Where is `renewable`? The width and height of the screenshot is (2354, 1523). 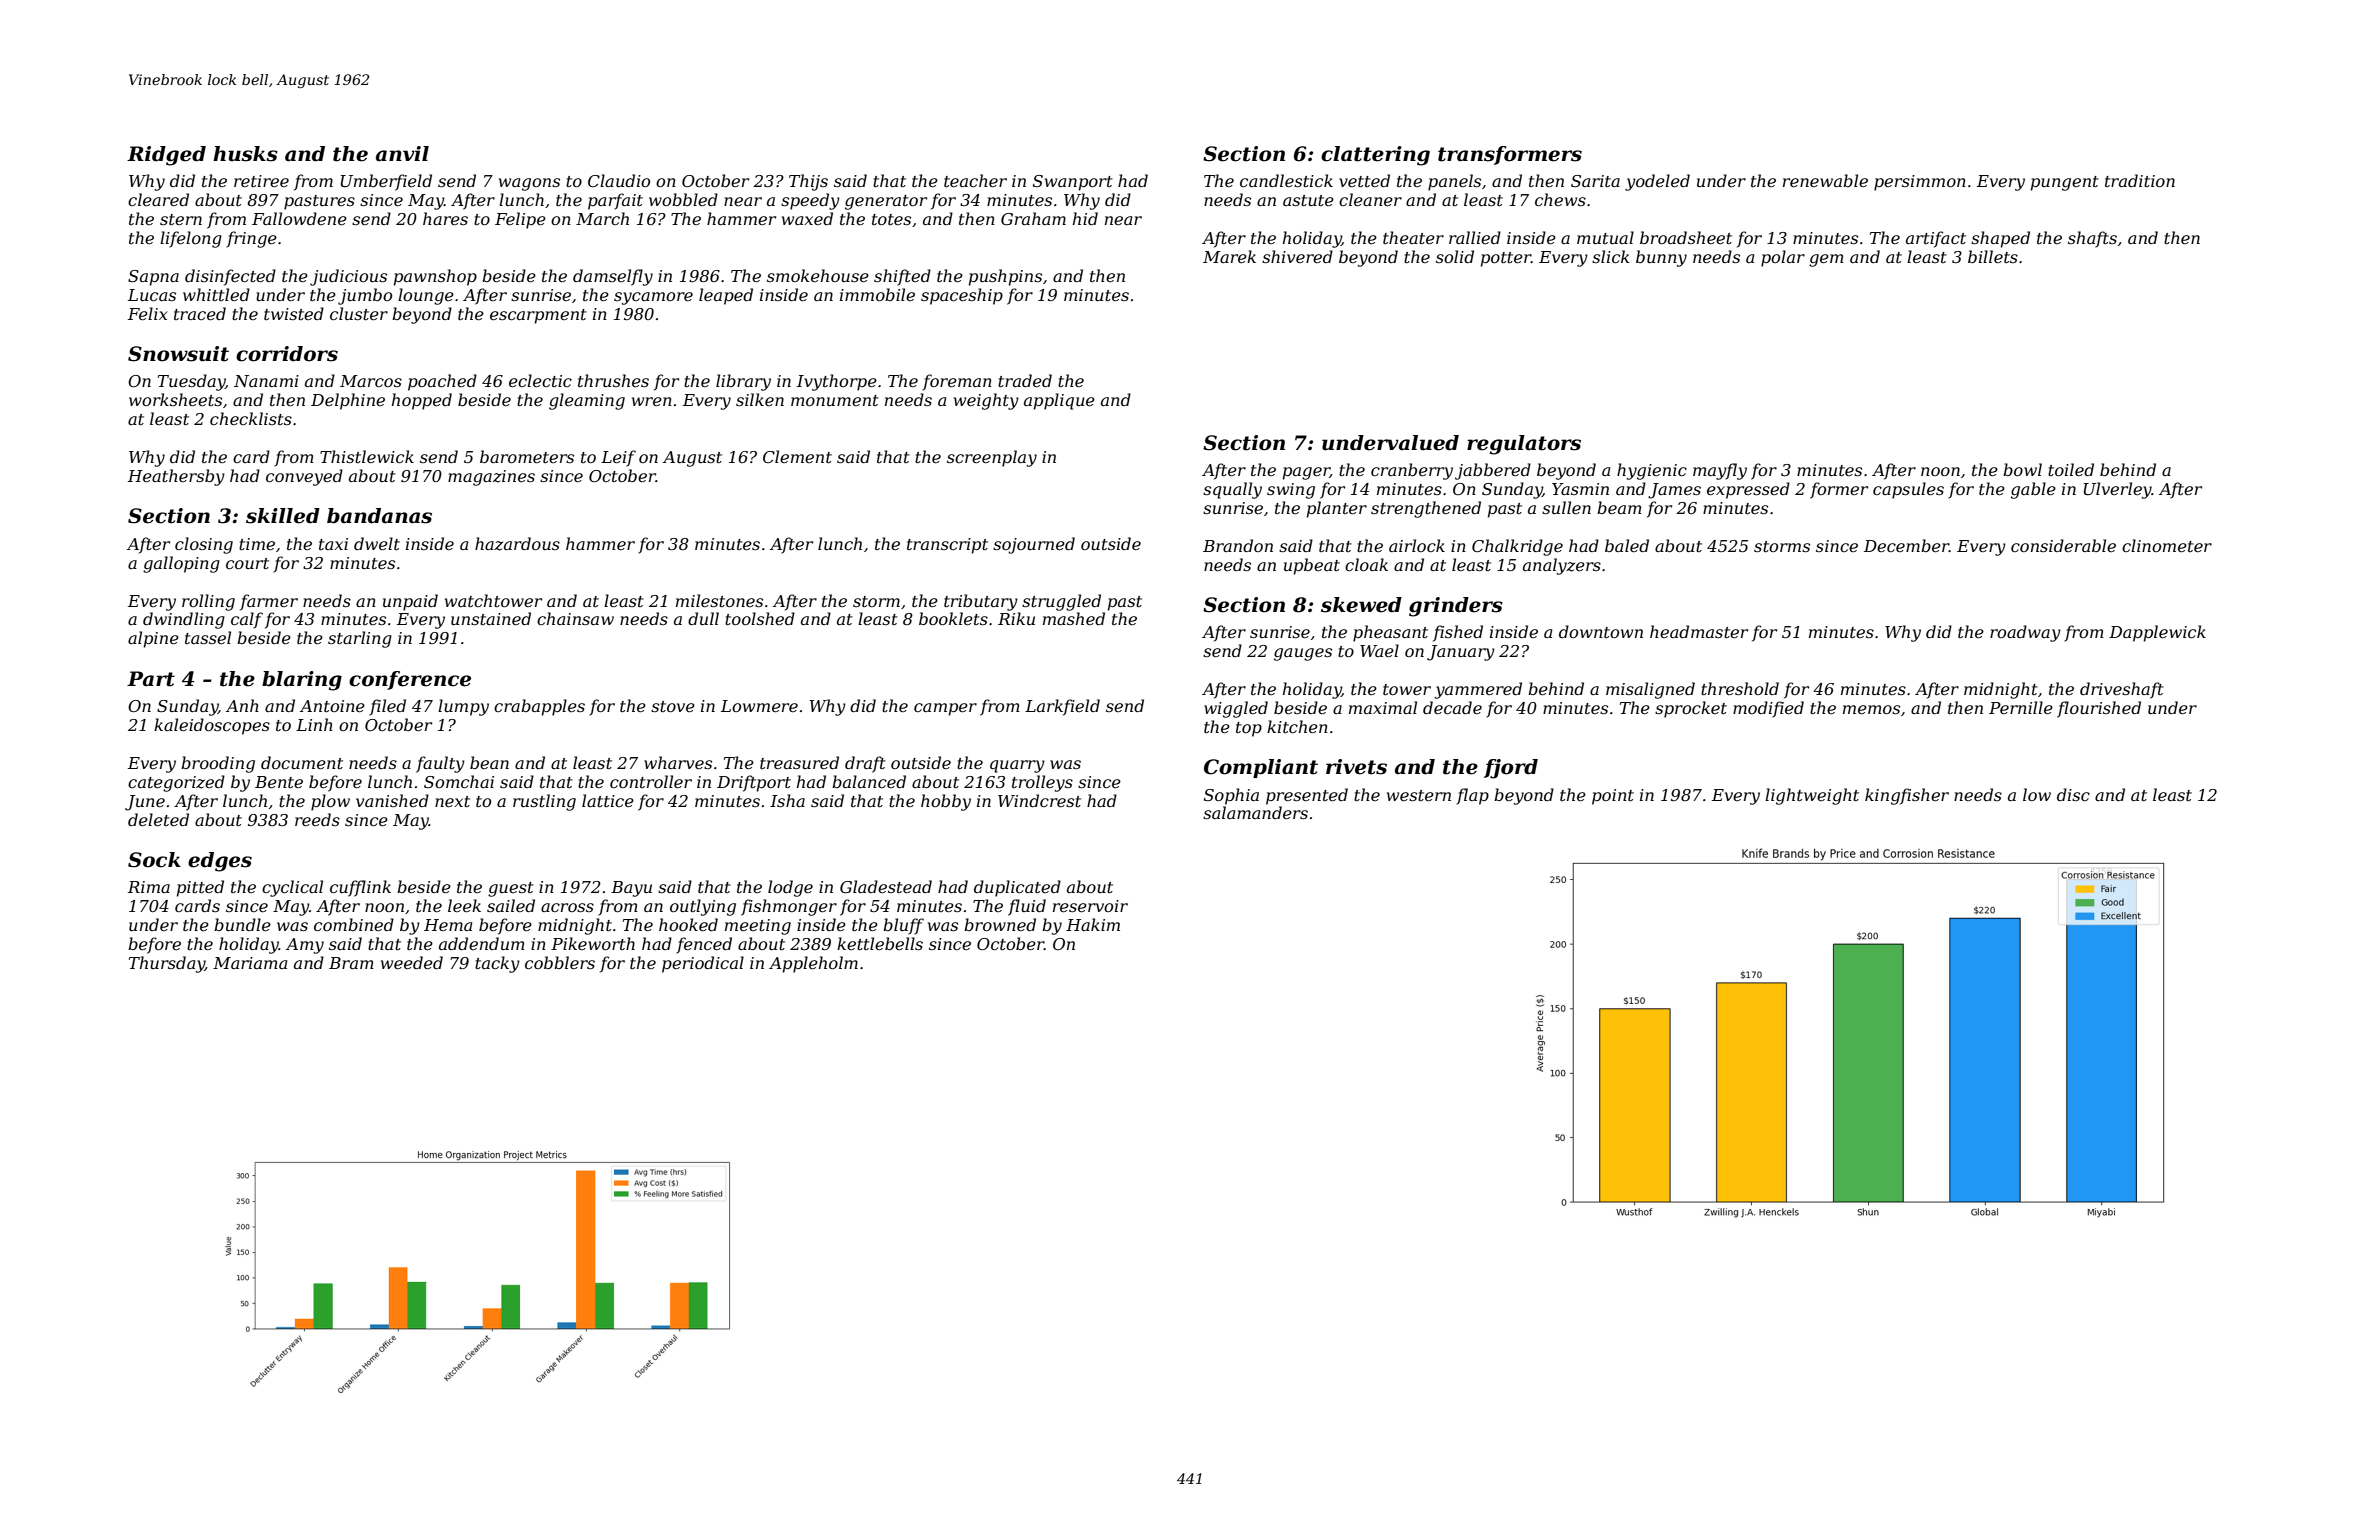
renewable is located at coordinates (1825, 180).
